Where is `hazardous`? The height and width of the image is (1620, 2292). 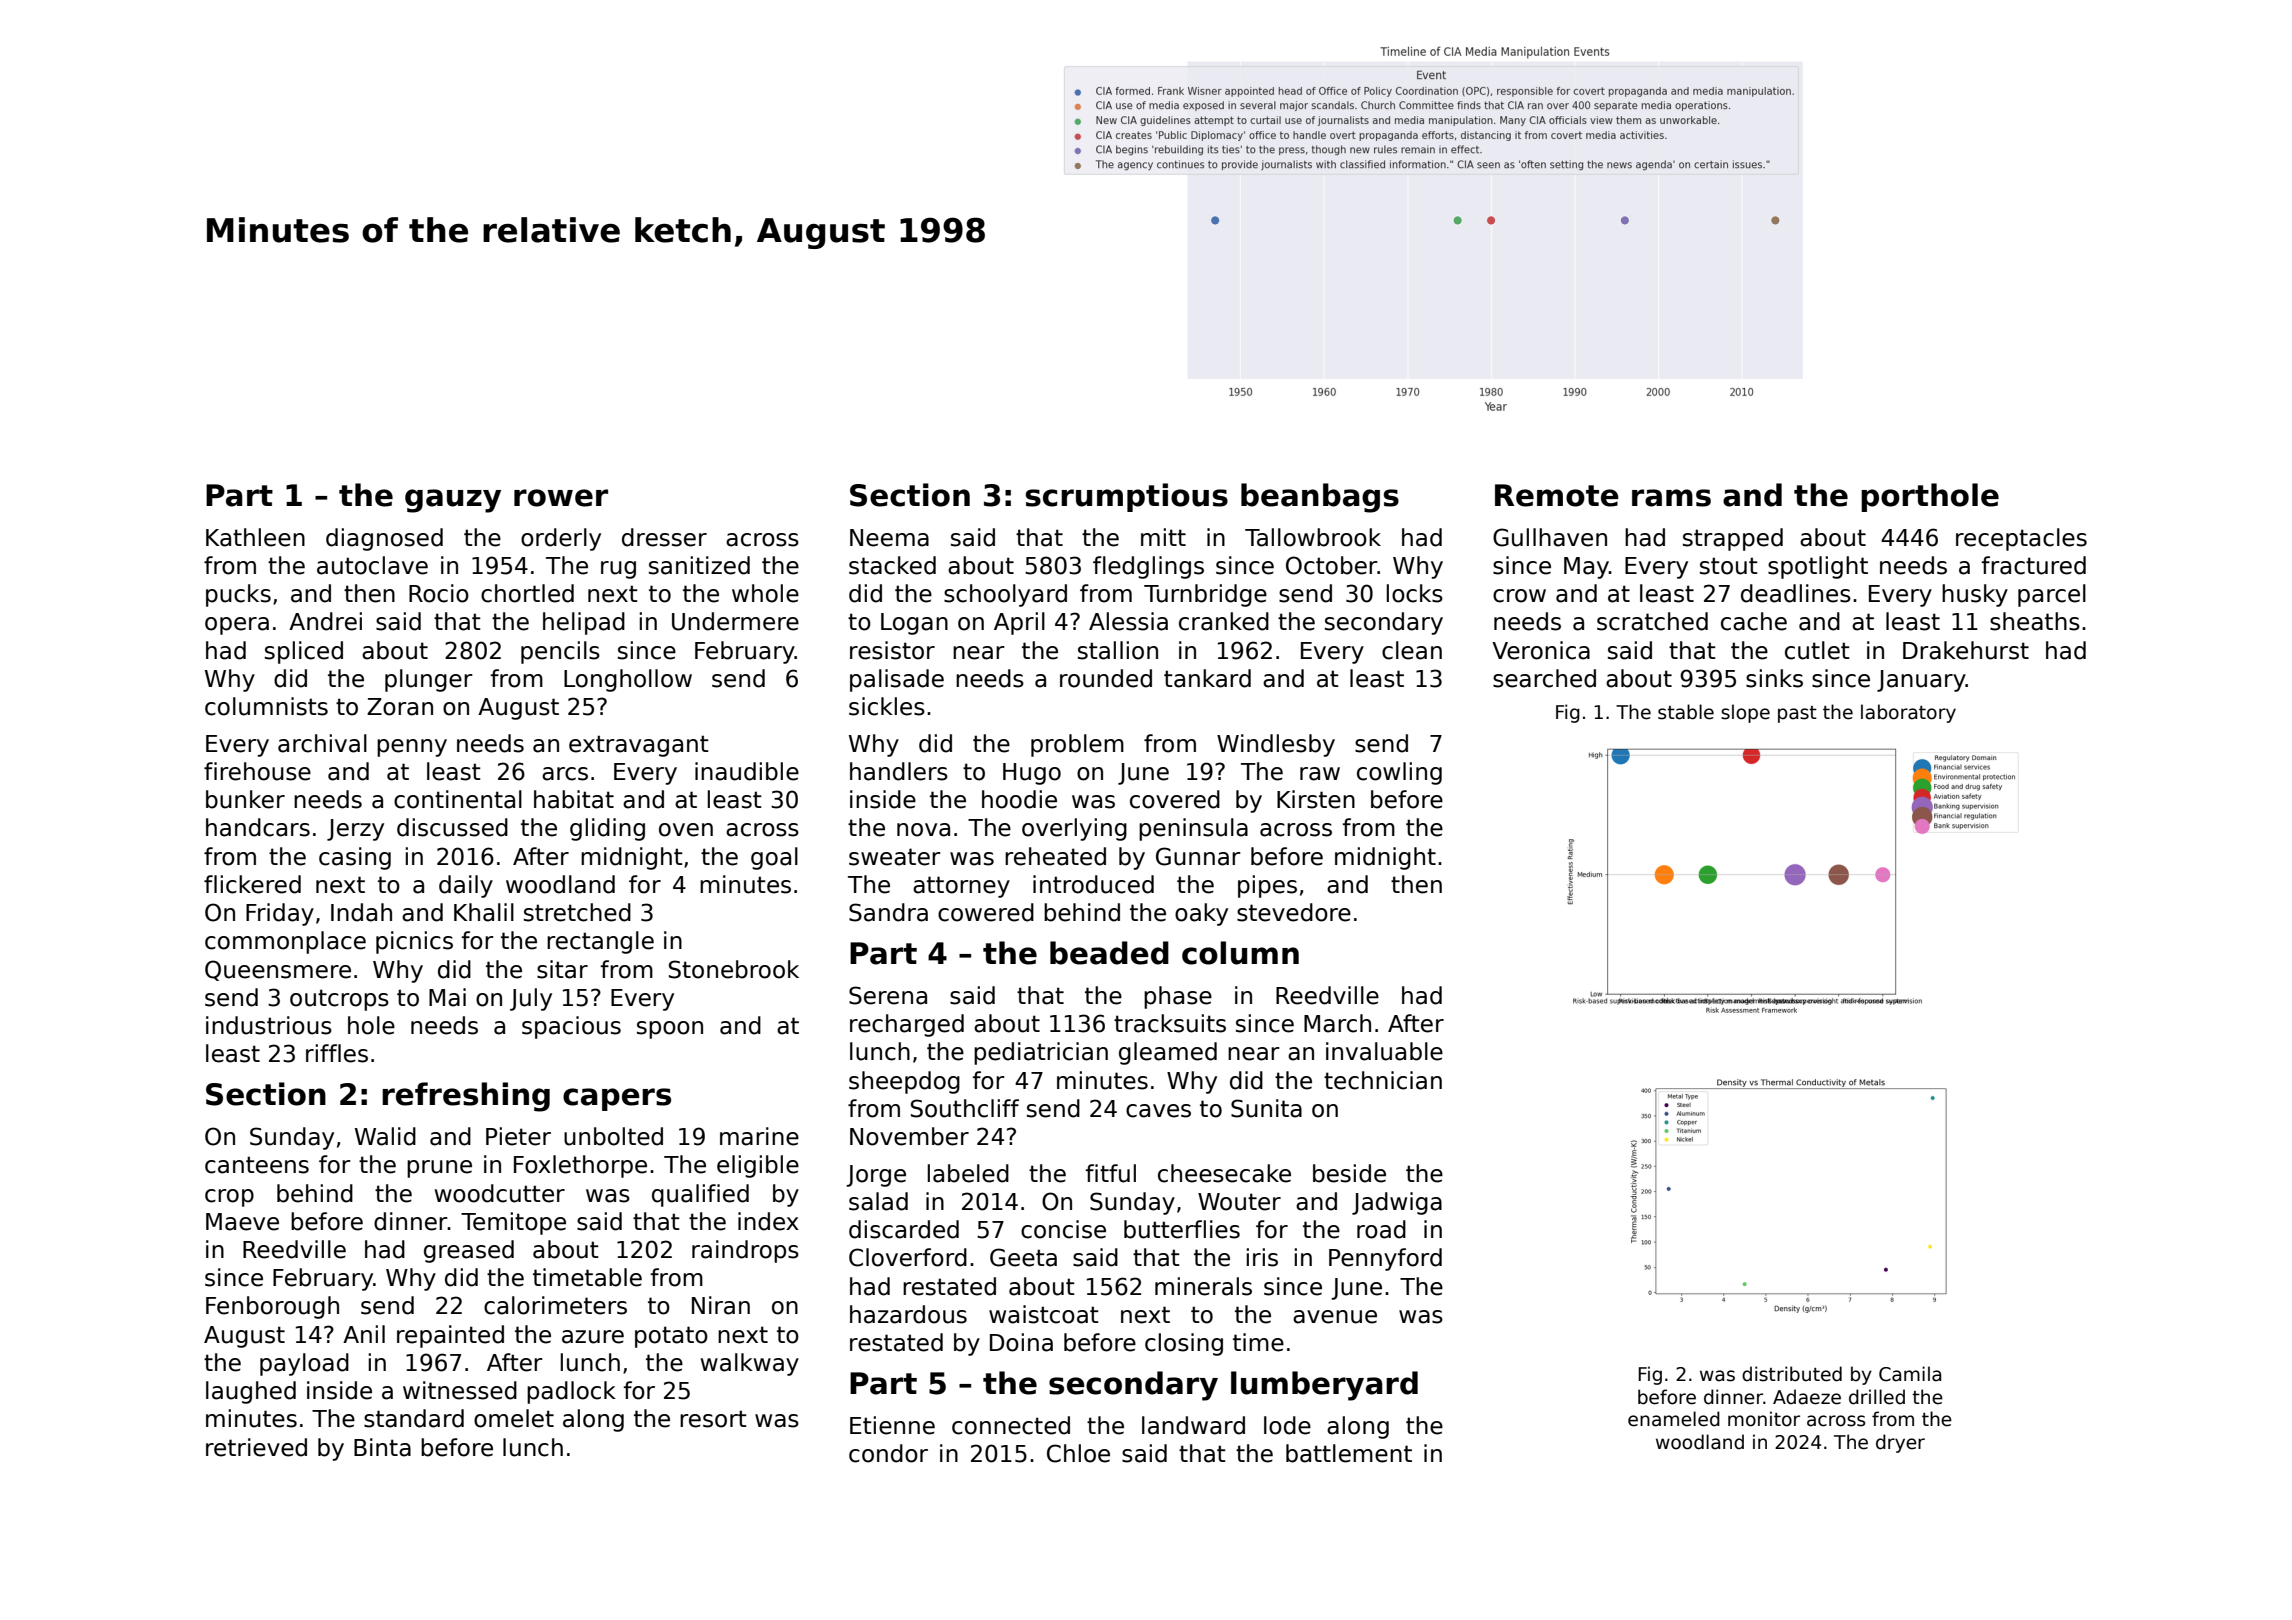 hazardous is located at coordinates (908, 1314).
